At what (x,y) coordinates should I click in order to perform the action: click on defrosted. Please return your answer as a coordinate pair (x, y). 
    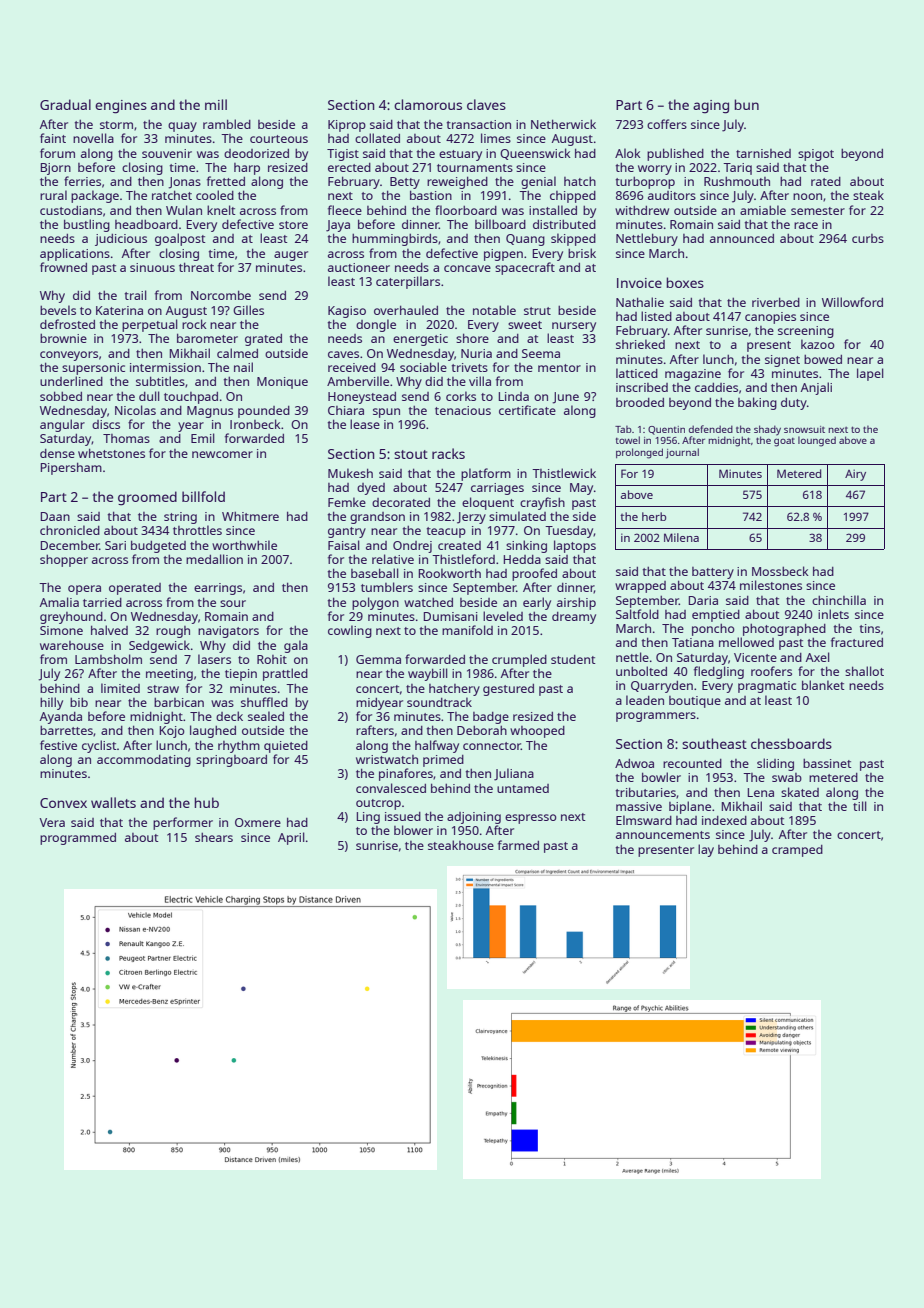
    Looking at the image, I should click on (67, 324).
